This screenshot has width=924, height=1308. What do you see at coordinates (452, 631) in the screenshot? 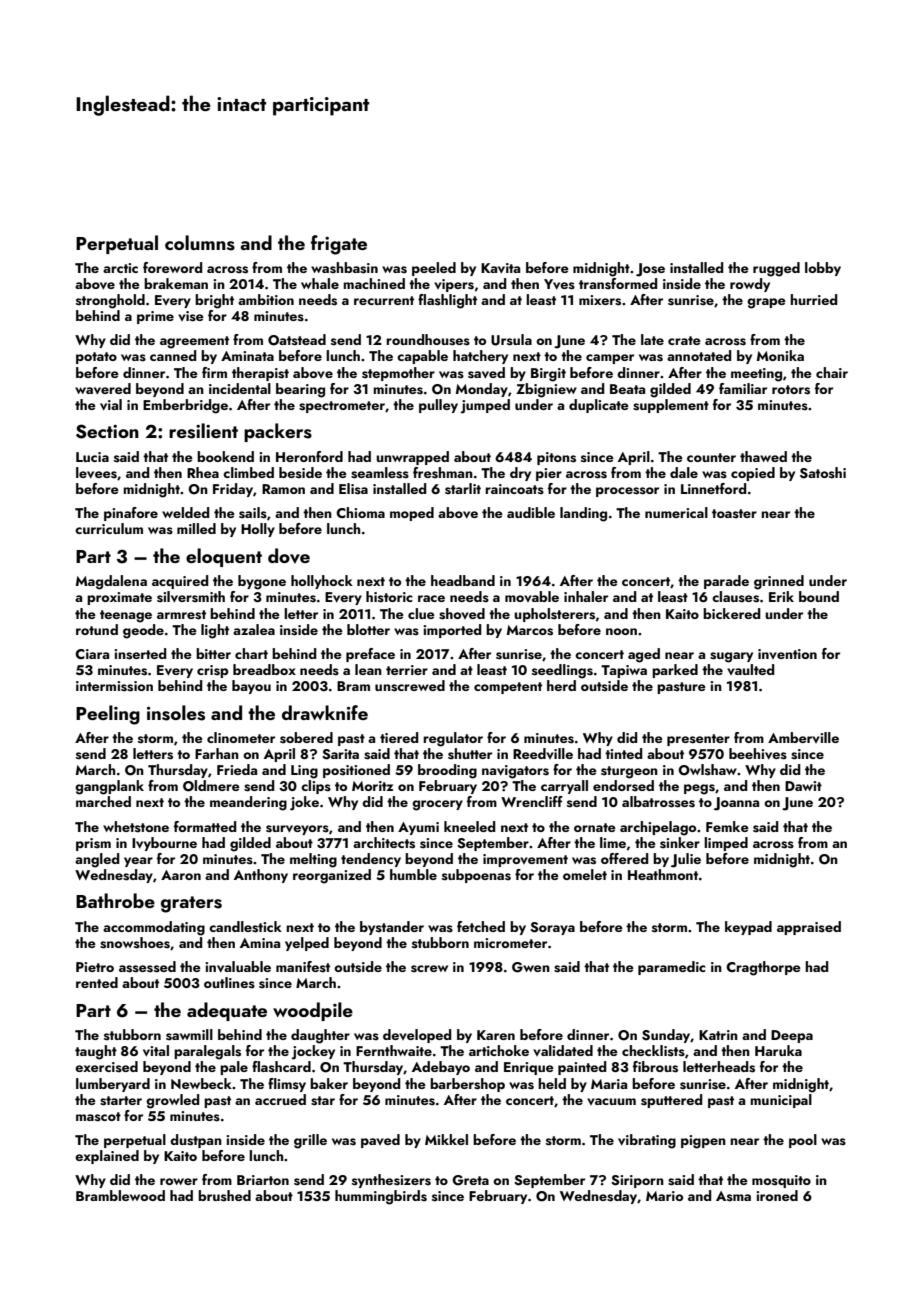
I see `imported` at bounding box center [452, 631].
